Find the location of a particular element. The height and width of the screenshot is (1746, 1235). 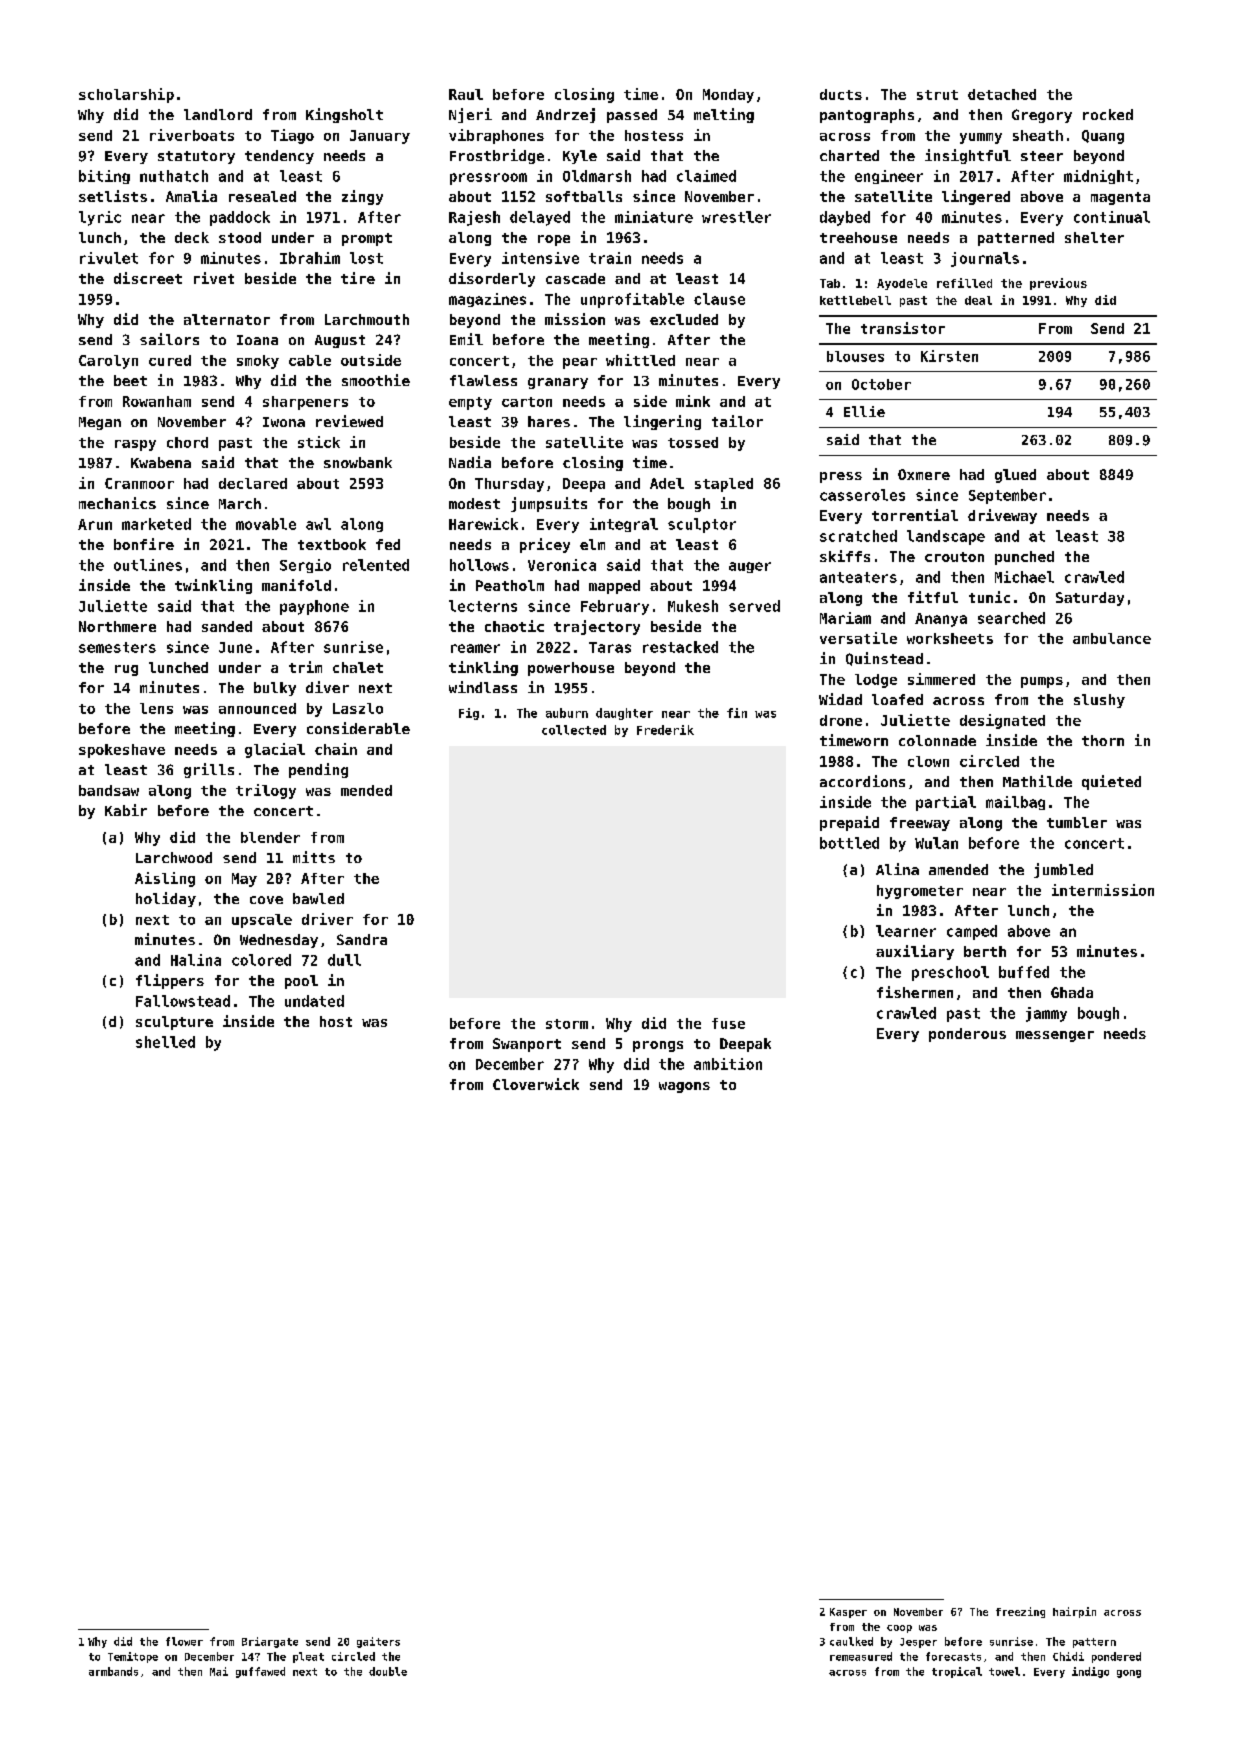

Fallowstead is located at coordinates (183, 1001).
